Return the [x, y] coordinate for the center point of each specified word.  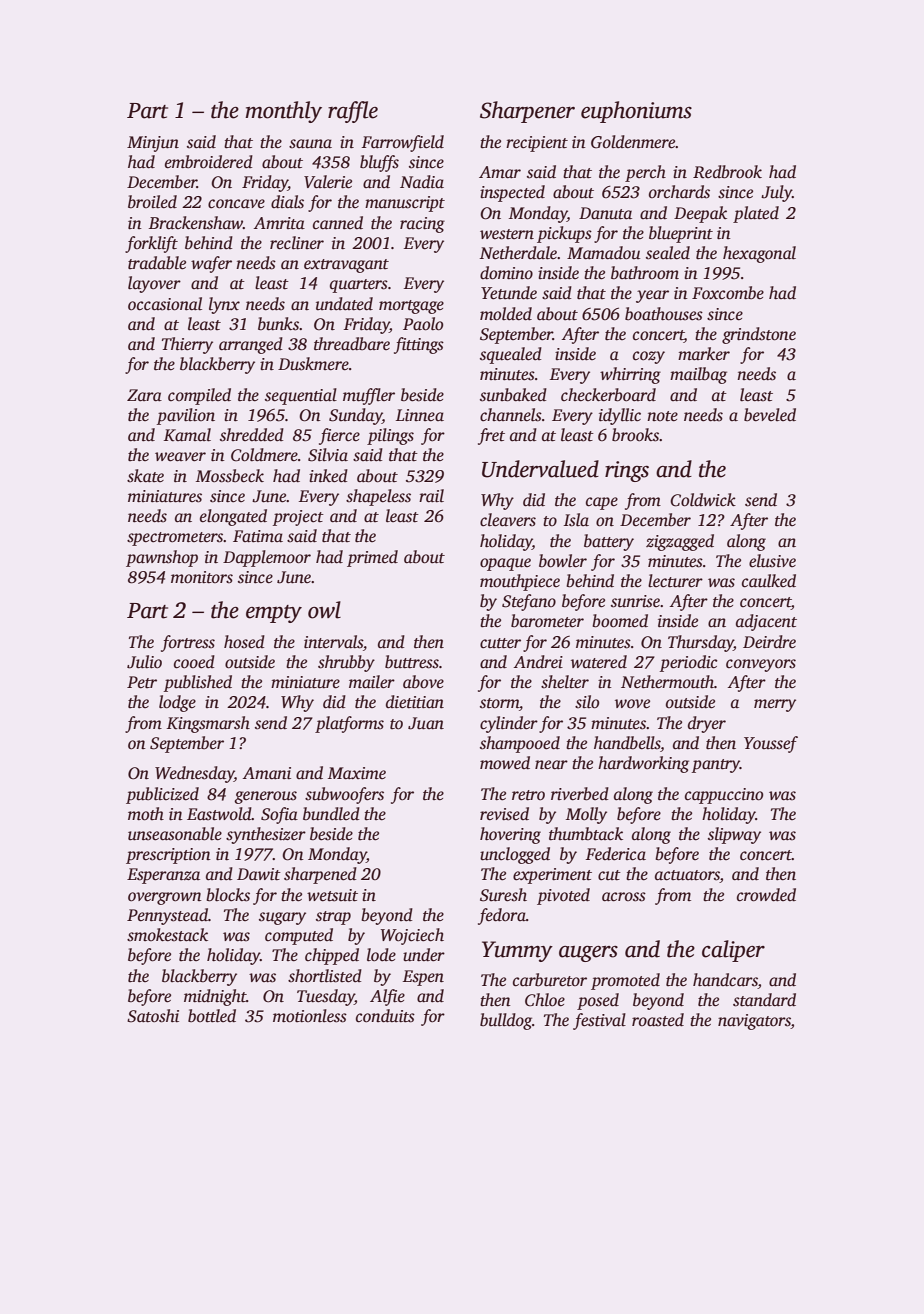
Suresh [503, 895]
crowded [766, 895]
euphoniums [636, 112]
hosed [244, 642]
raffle [353, 112]
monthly [283, 112]
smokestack [167, 935]
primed [372, 558]
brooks [635, 435]
